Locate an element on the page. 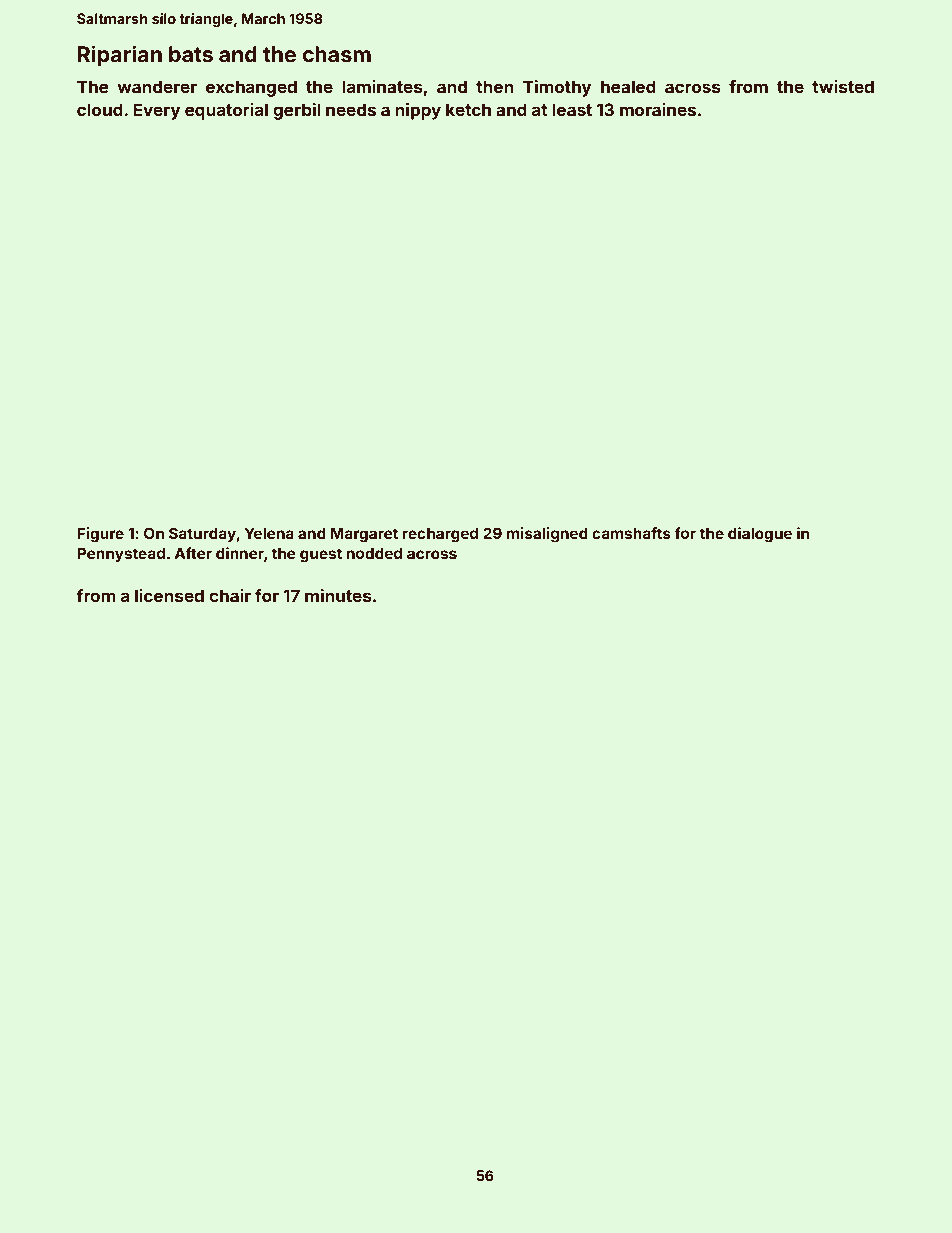 The image size is (952, 1233). twisted is located at coordinates (843, 86).
